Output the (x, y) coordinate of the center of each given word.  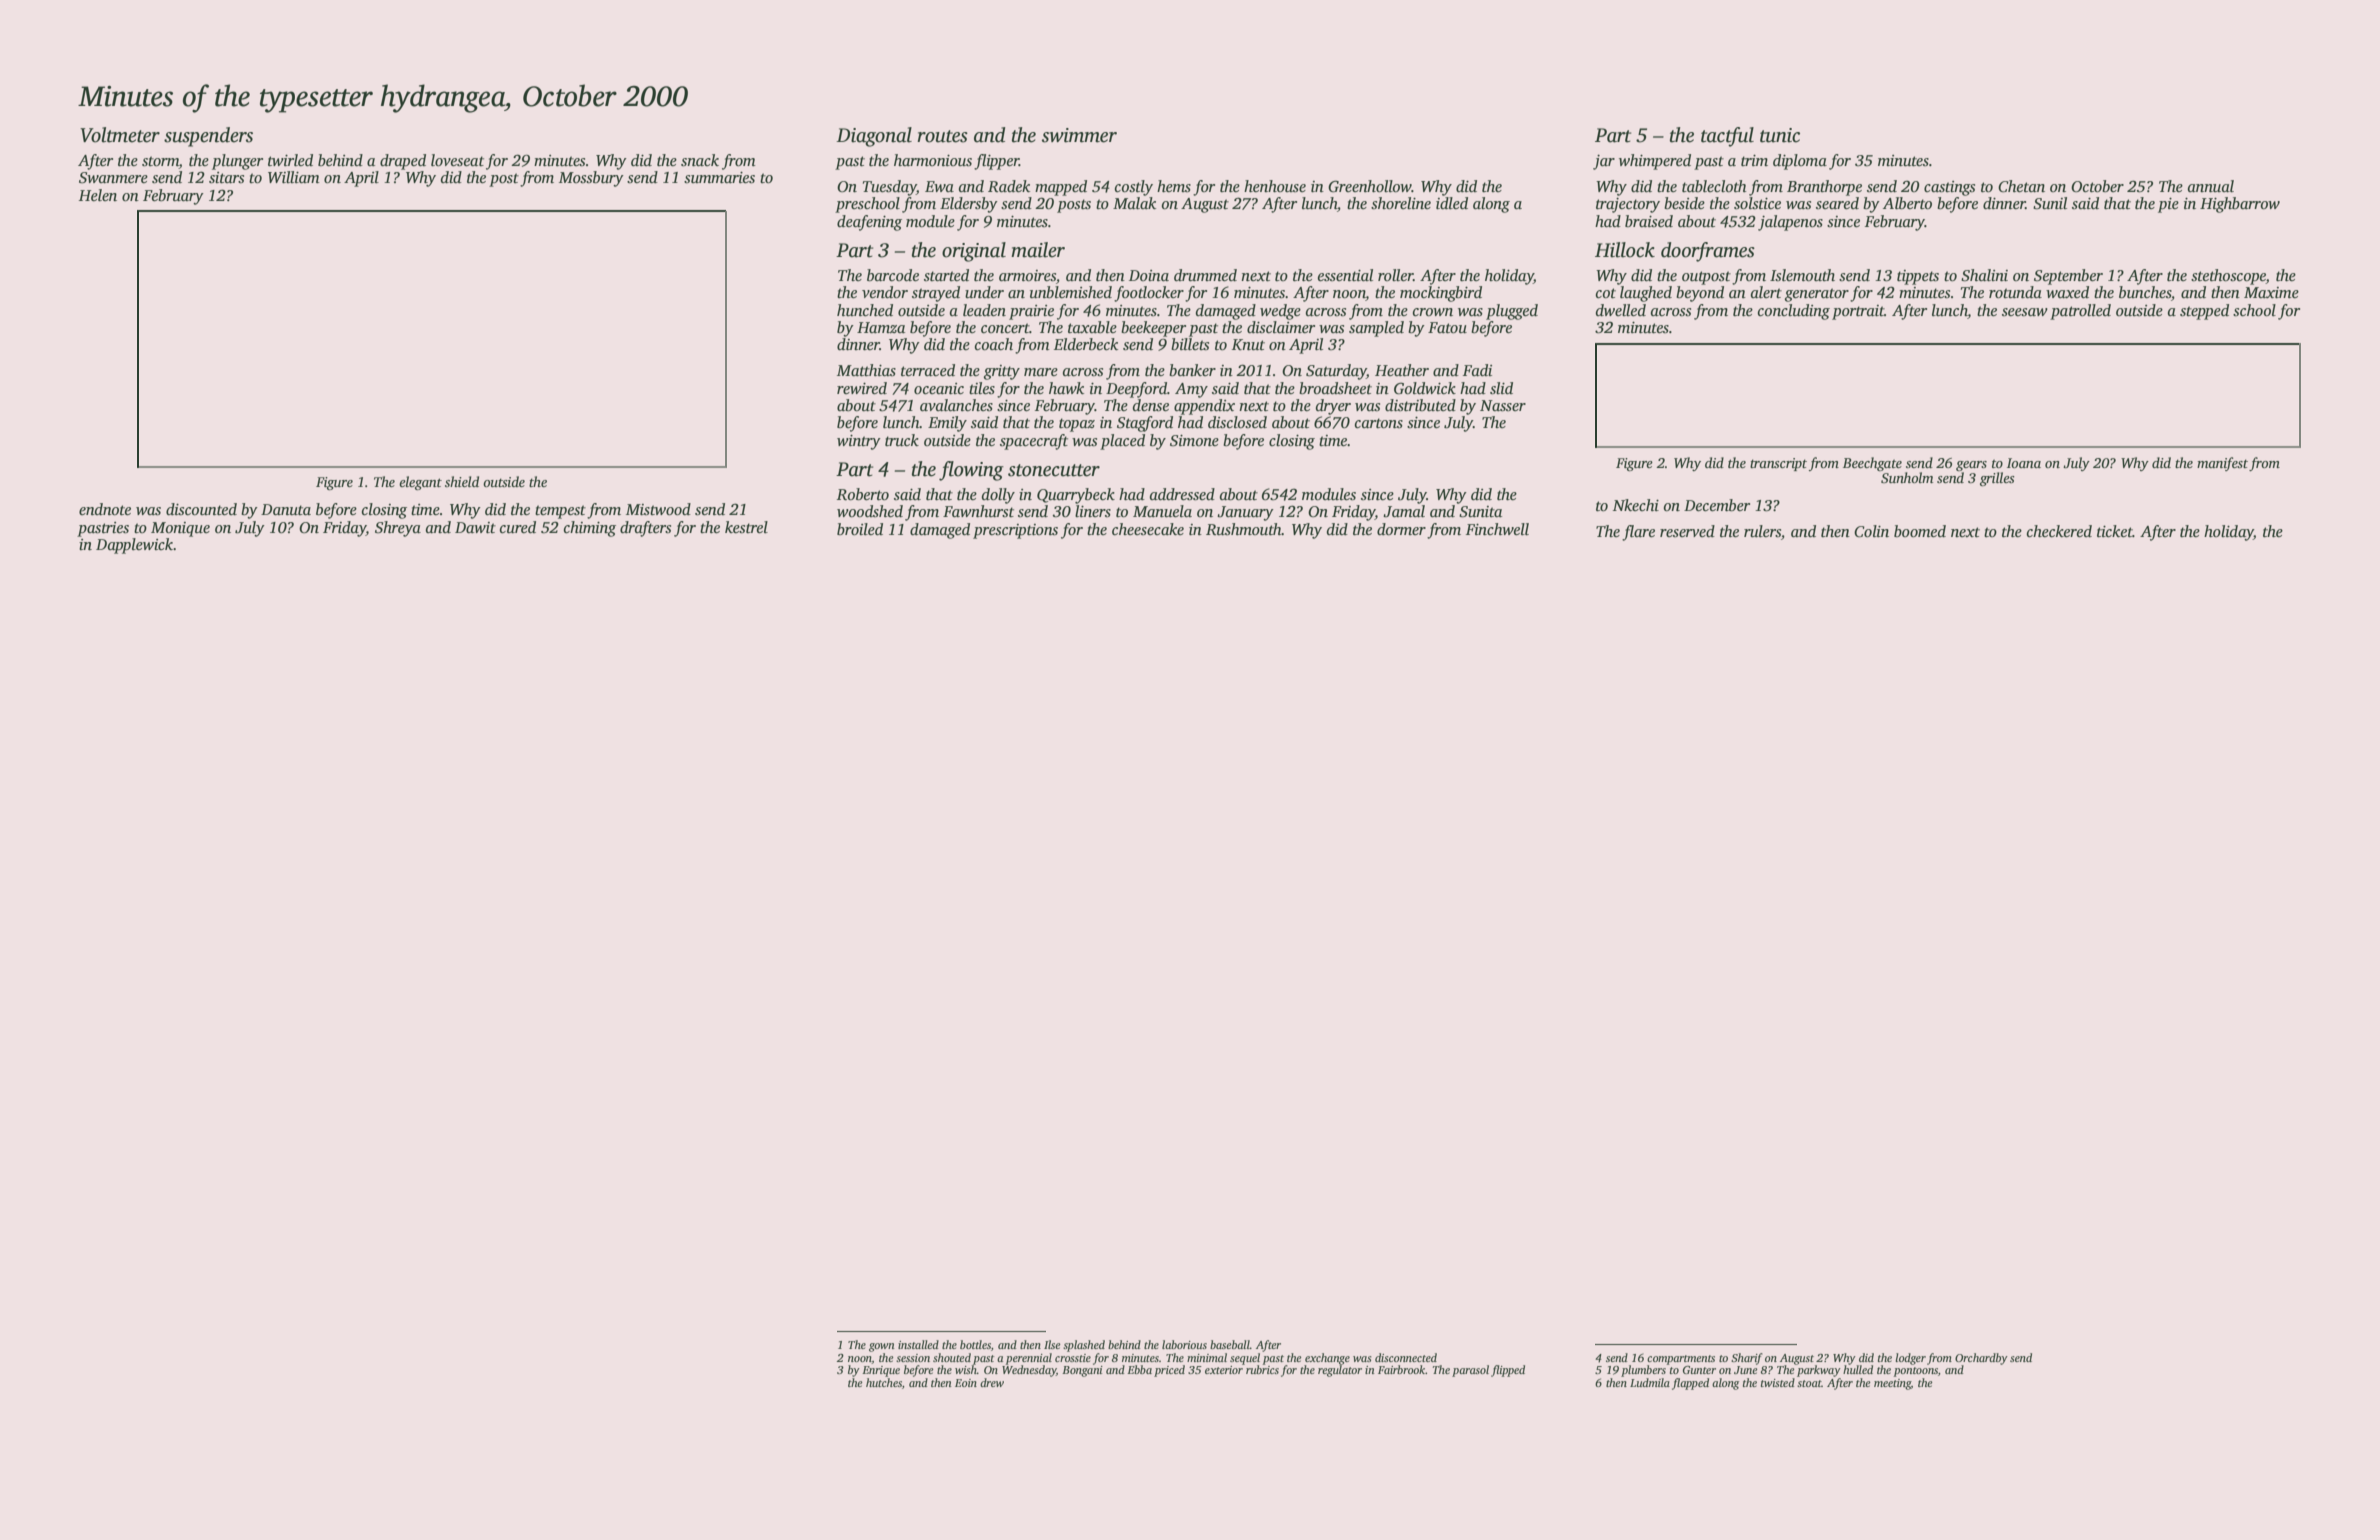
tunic (1780, 135)
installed (918, 1344)
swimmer (1079, 135)
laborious (1184, 1344)
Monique (180, 529)
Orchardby (1981, 1359)
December (1717, 505)
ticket (2115, 531)
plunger (237, 162)
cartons (1379, 423)
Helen (98, 195)
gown (882, 1347)
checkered (2059, 531)
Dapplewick (134, 546)
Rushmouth (1244, 529)
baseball (1230, 1344)
